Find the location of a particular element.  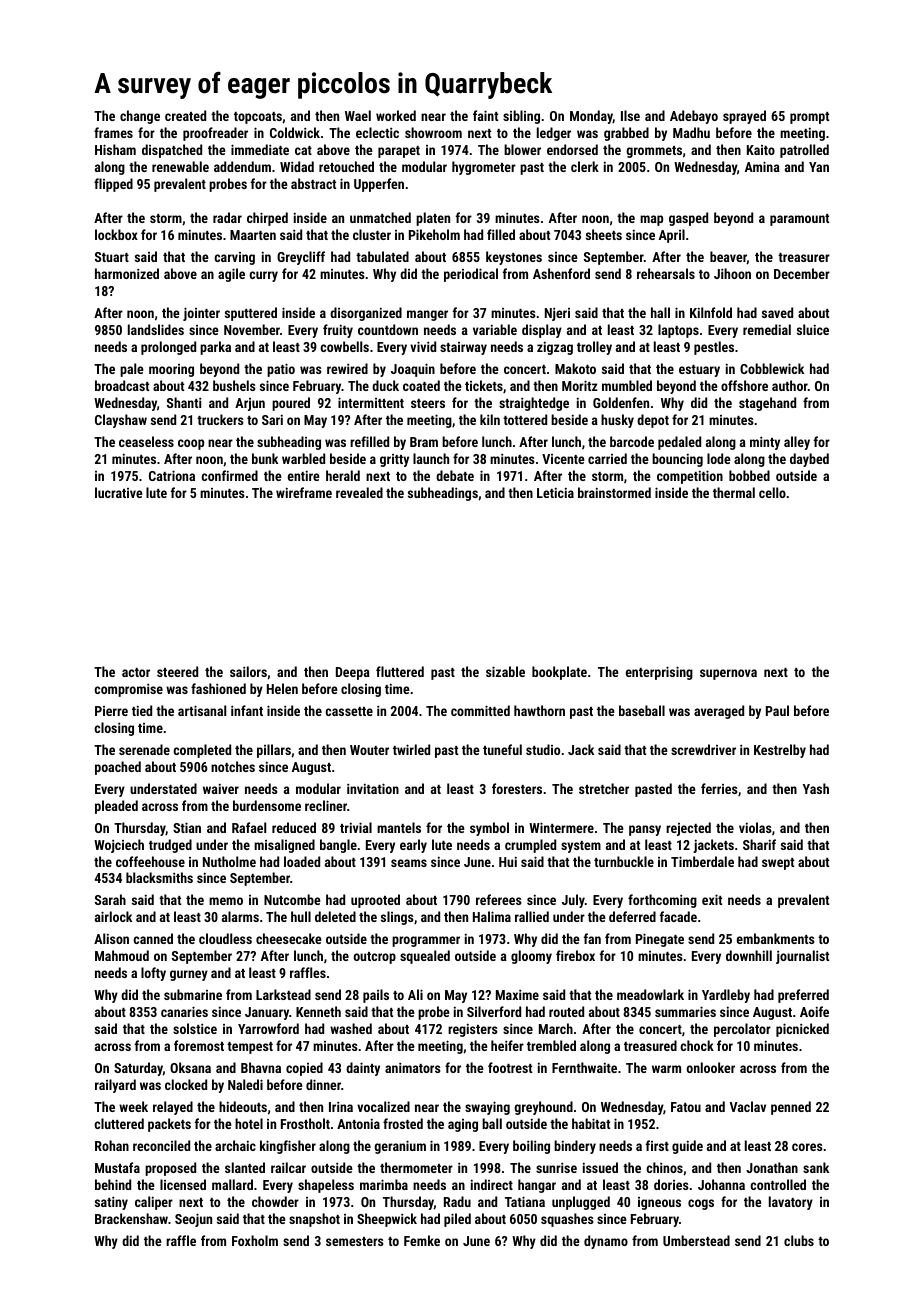

Bram is located at coordinates (424, 442).
